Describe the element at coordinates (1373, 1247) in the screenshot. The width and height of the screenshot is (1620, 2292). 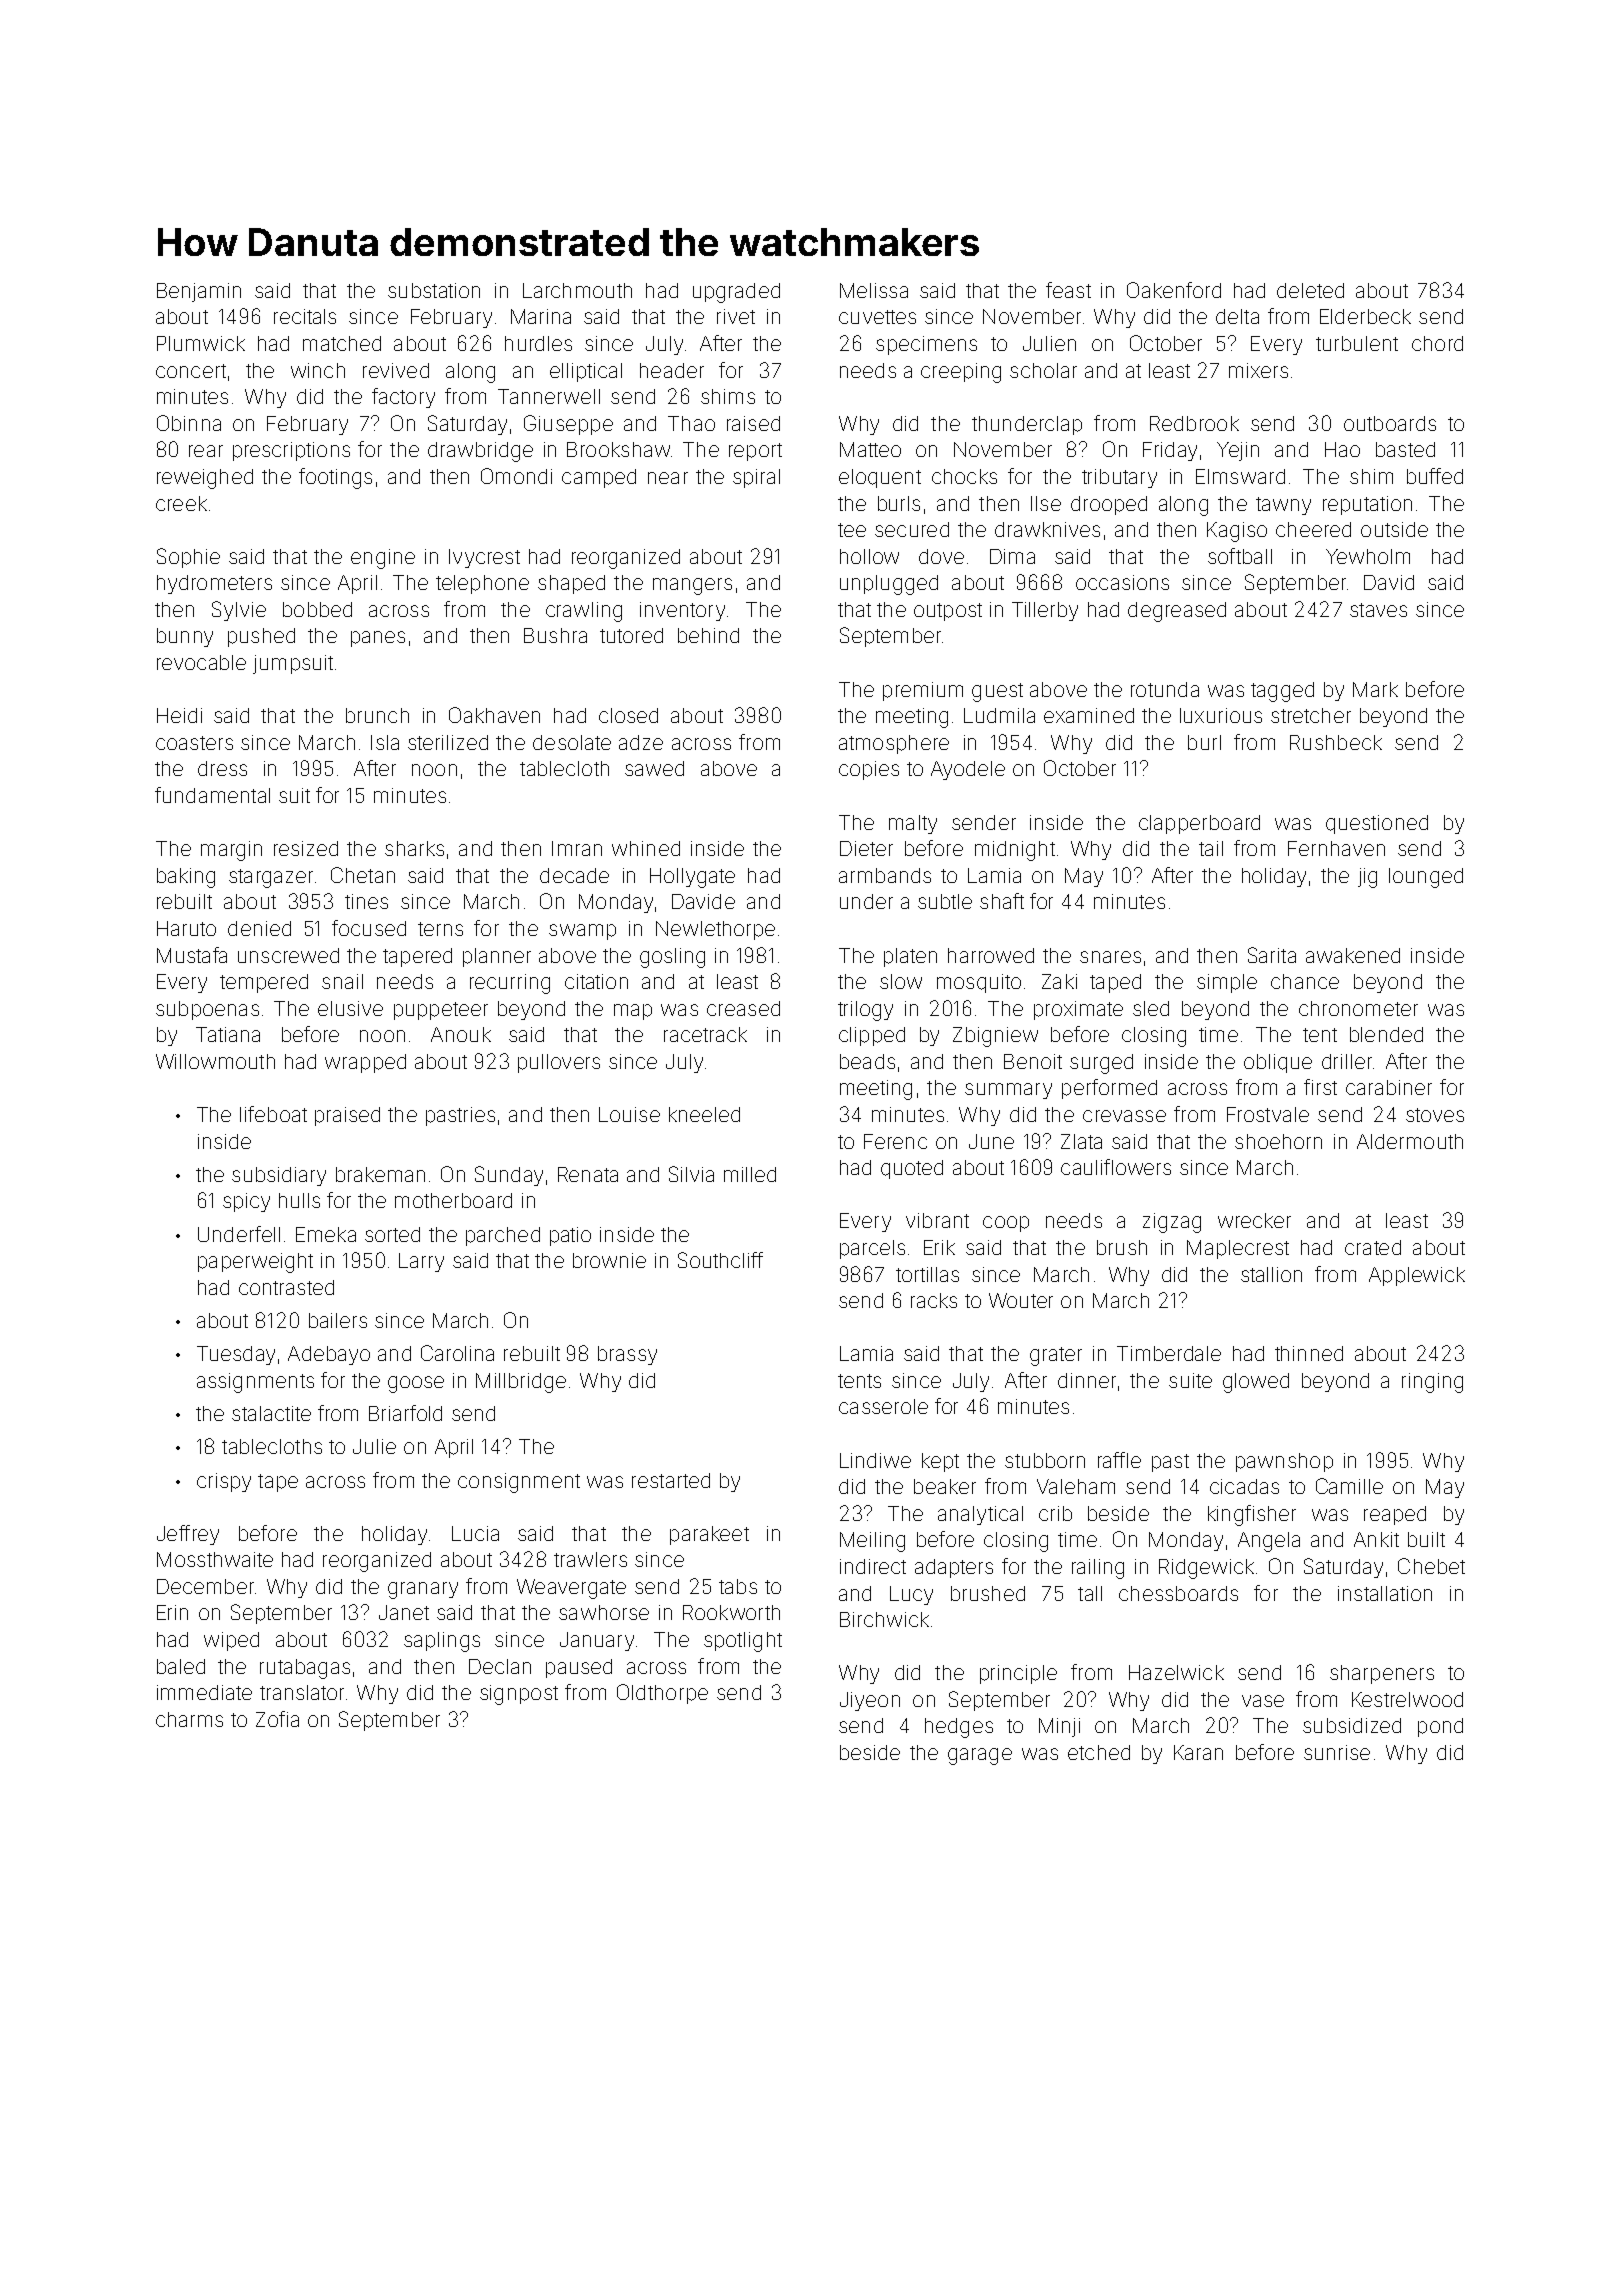
I see `crated` at that location.
